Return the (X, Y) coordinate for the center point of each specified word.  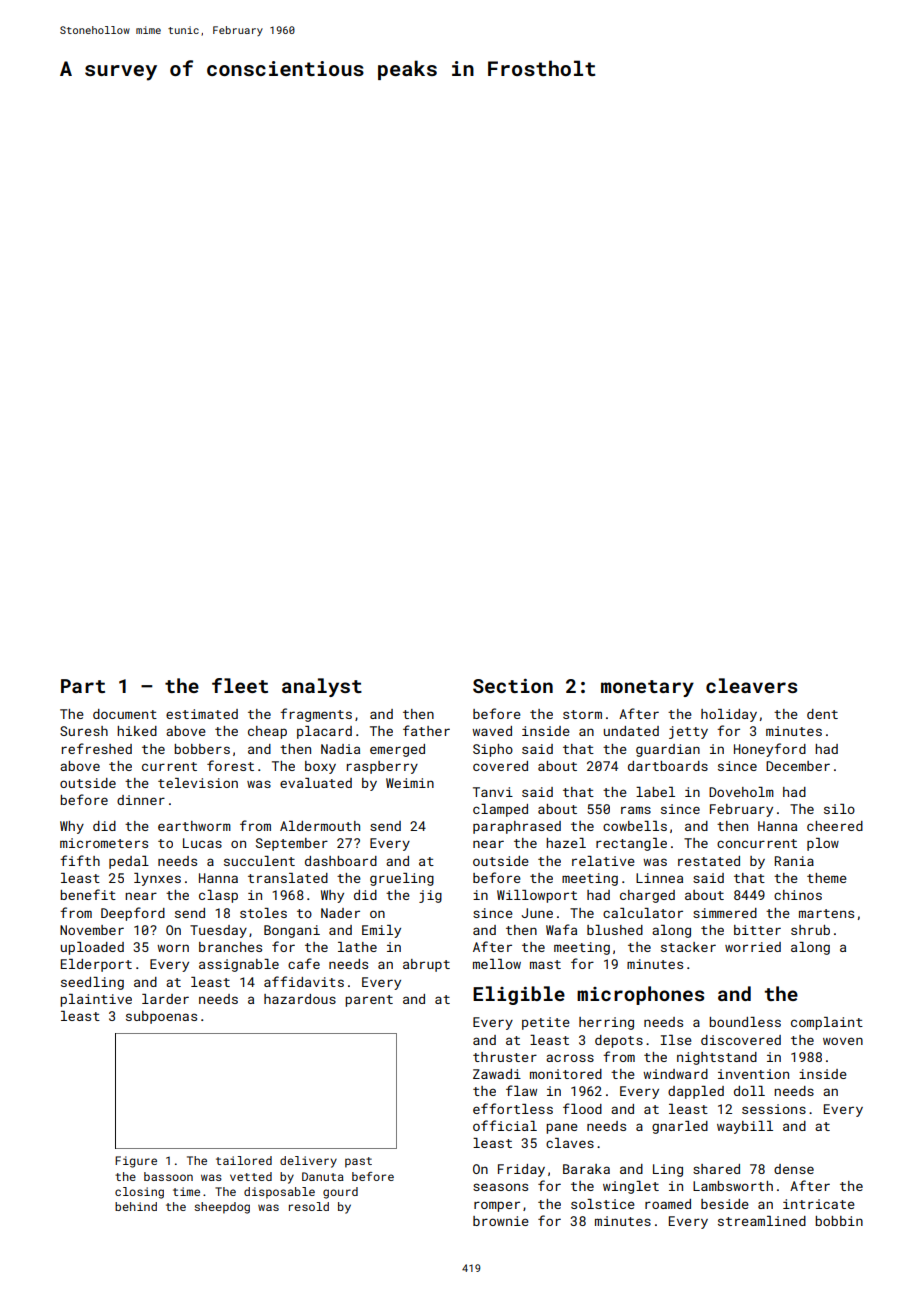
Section (513, 686)
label (655, 792)
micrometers (104, 843)
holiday (729, 715)
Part (83, 686)
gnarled (680, 1127)
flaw (521, 1090)
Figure (136, 1162)
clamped (500, 810)
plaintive (96, 1000)
